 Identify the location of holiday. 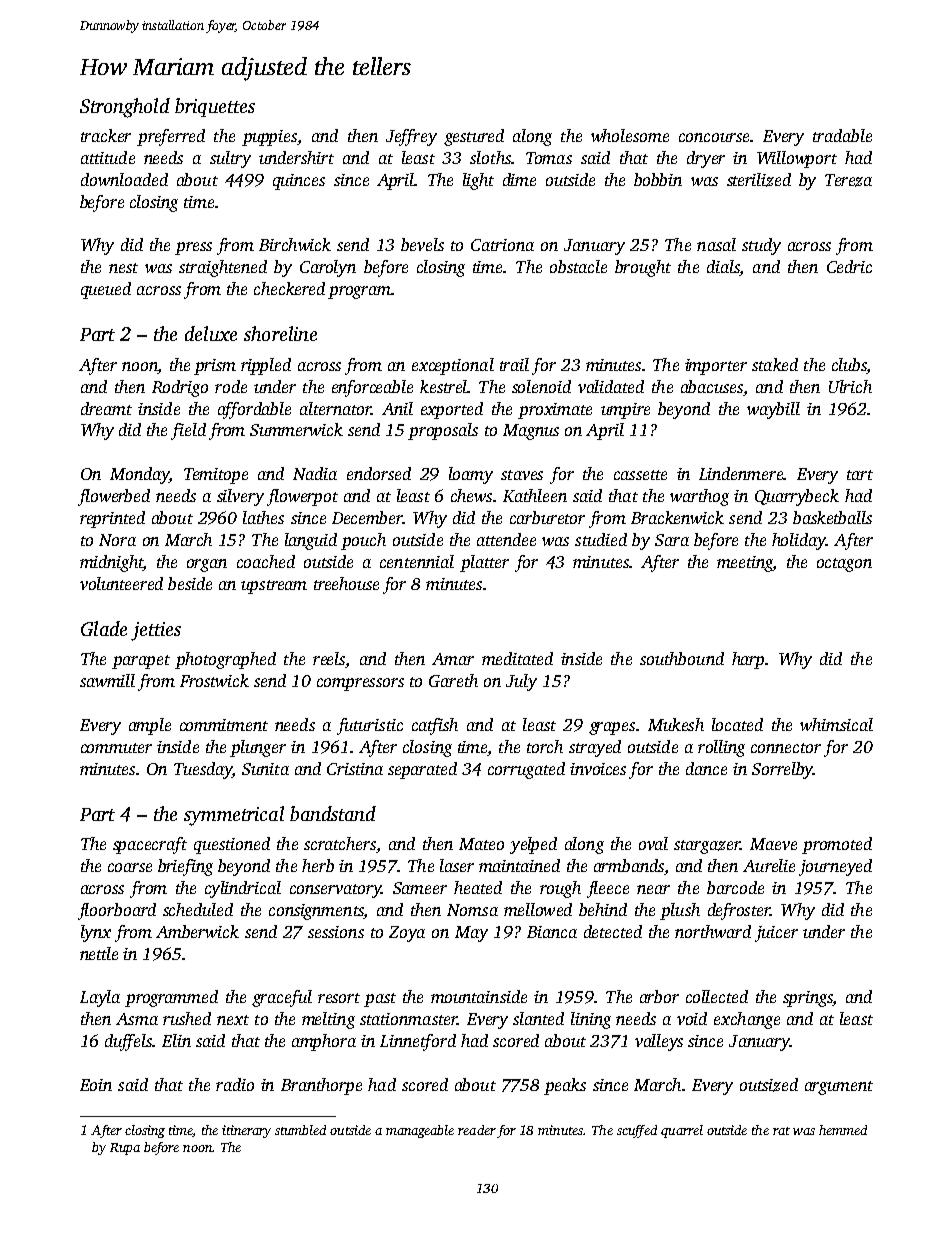
(799, 541).
